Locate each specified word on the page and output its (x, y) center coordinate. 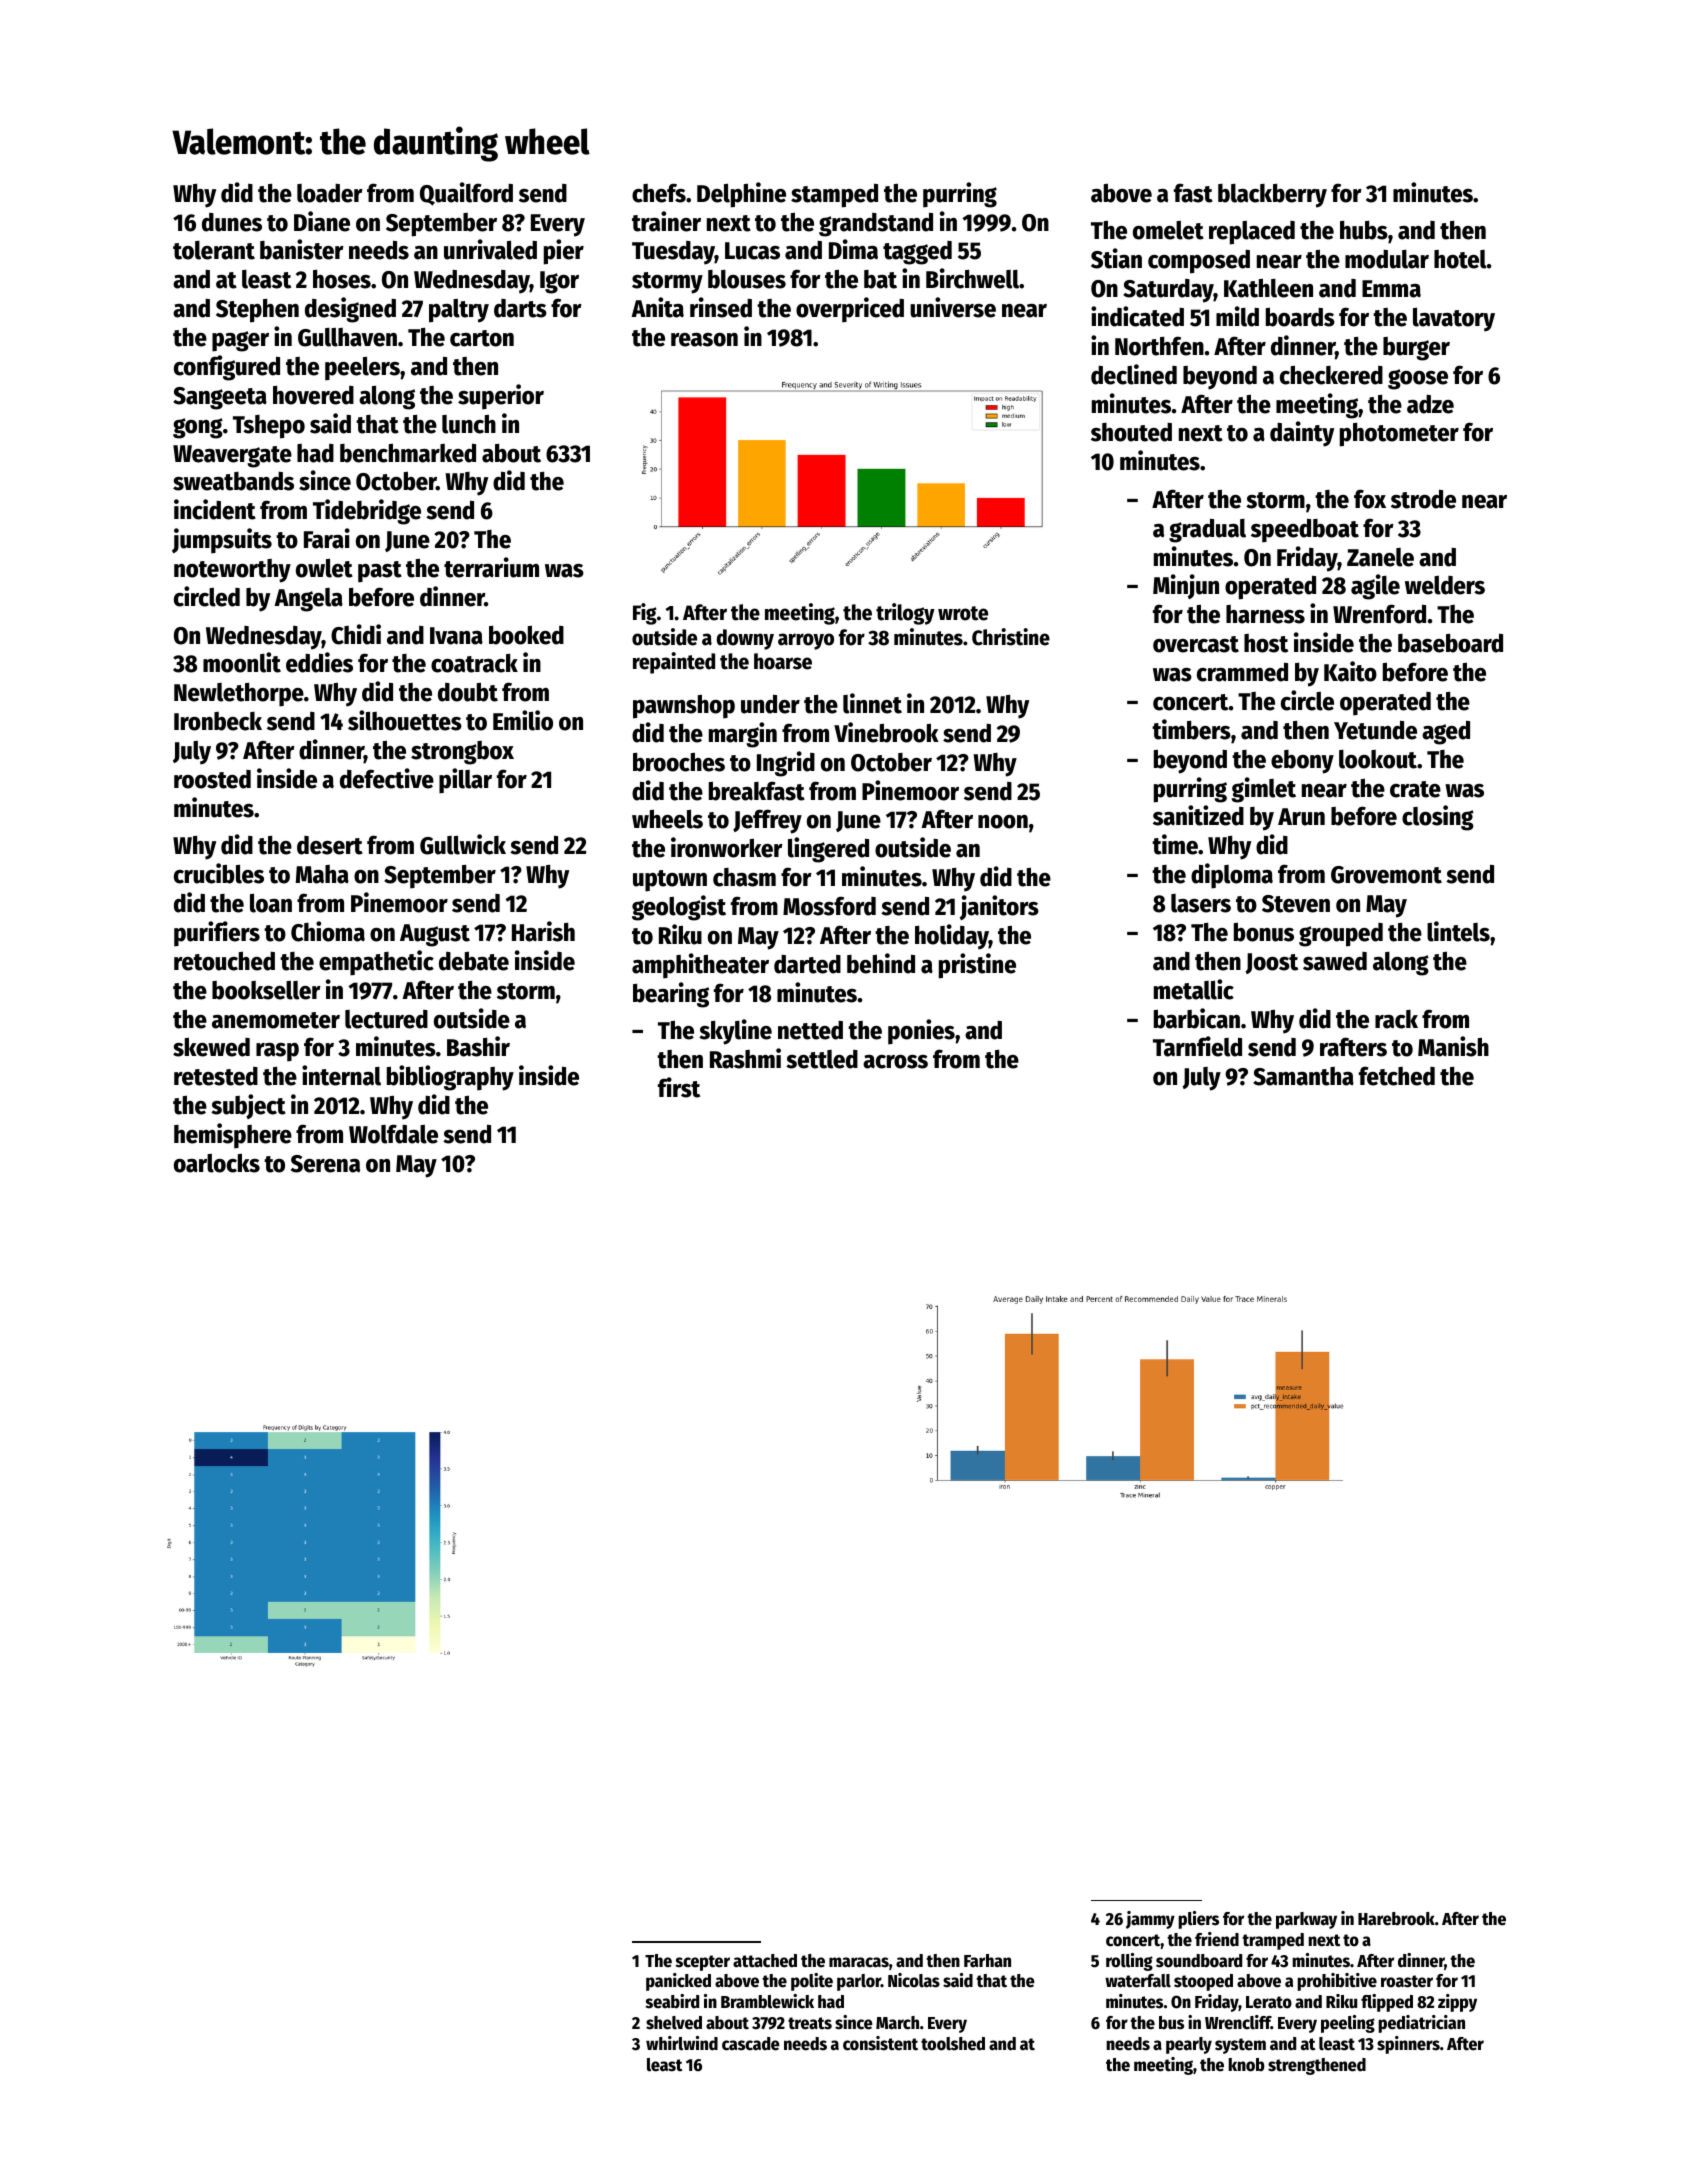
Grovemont (1386, 875)
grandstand (876, 224)
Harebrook (1396, 1919)
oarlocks (217, 1163)
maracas (859, 1962)
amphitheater (700, 966)
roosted (212, 779)
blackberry (1272, 196)
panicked (678, 1982)
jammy (1150, 1920)
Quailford (466, 194)
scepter (703, 1963)
